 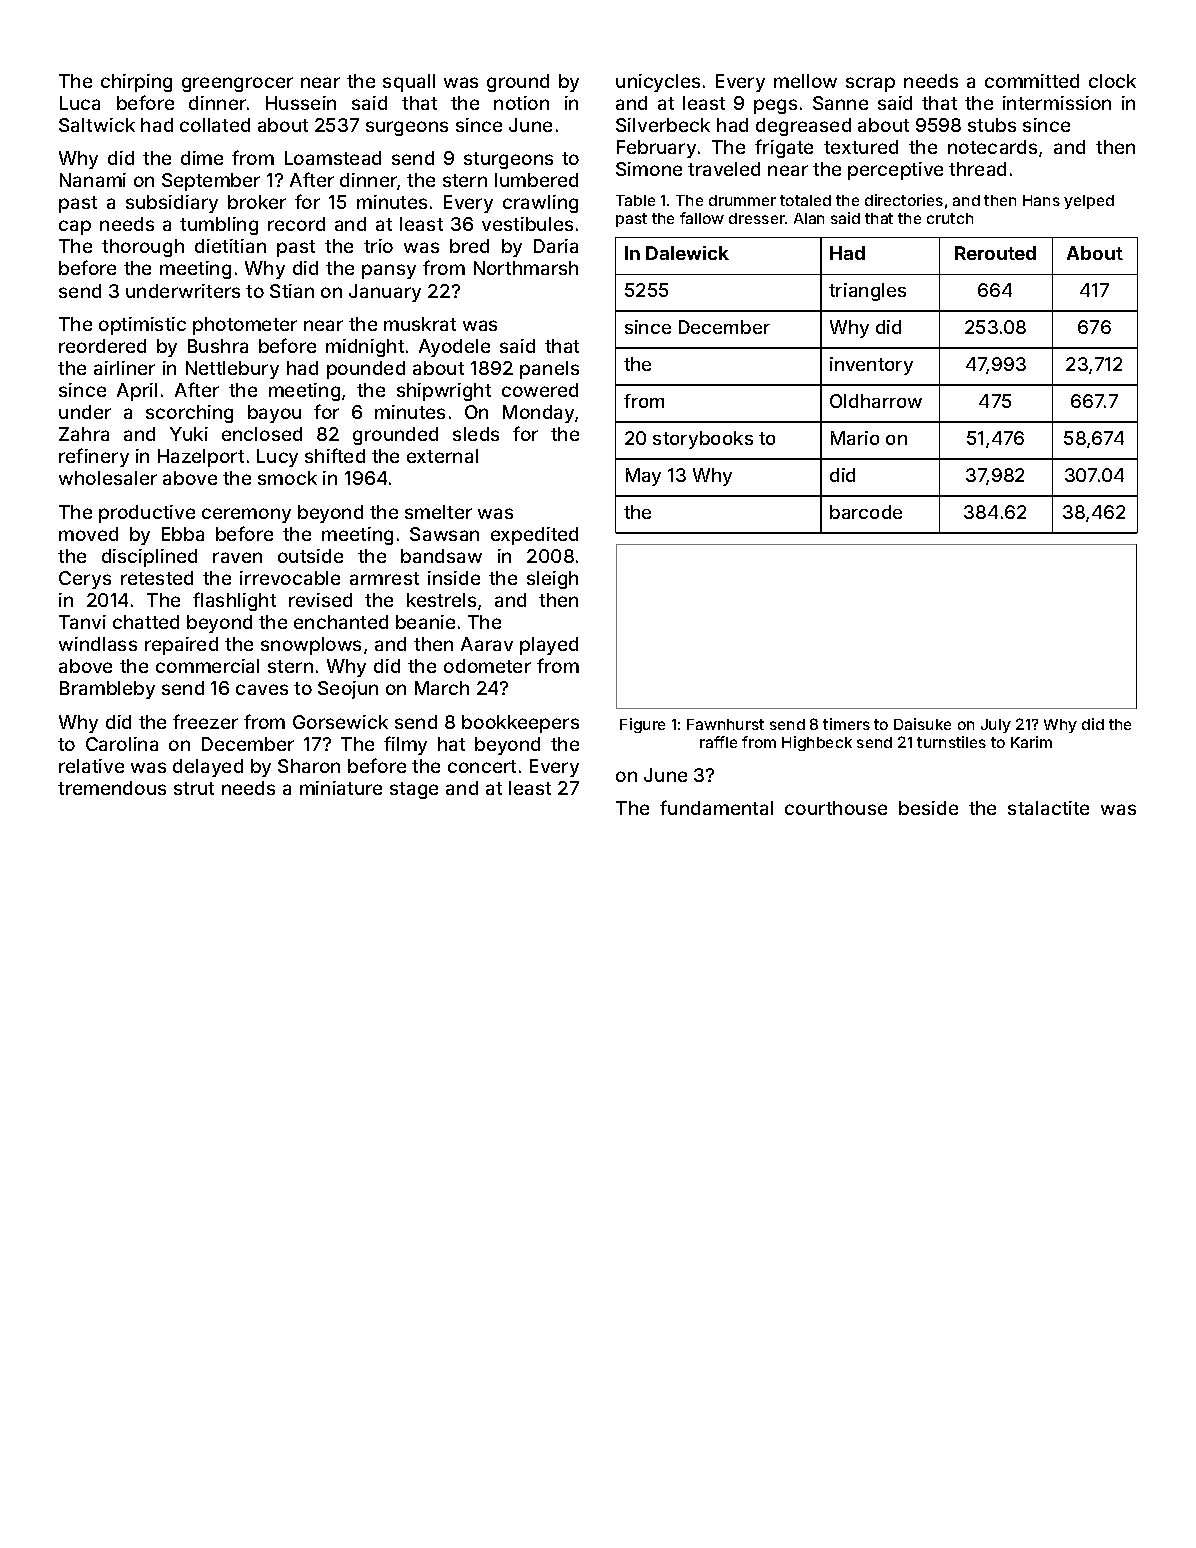 What do you see at coordinates (257, 202) in the image?
I see `broker` at bounding box center [257, 202].
